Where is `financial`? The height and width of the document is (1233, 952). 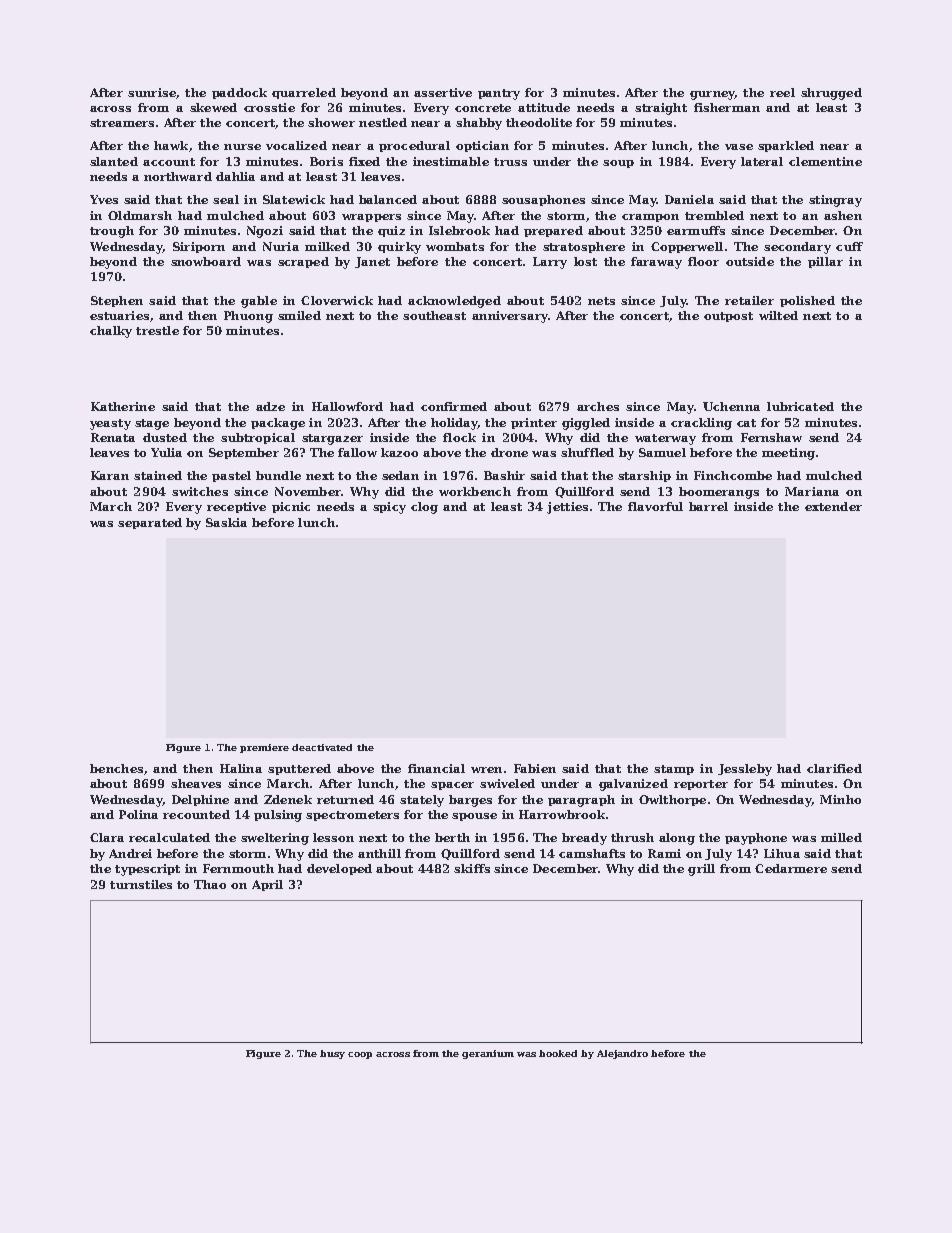 financial is located at coordinates (436, 768).
